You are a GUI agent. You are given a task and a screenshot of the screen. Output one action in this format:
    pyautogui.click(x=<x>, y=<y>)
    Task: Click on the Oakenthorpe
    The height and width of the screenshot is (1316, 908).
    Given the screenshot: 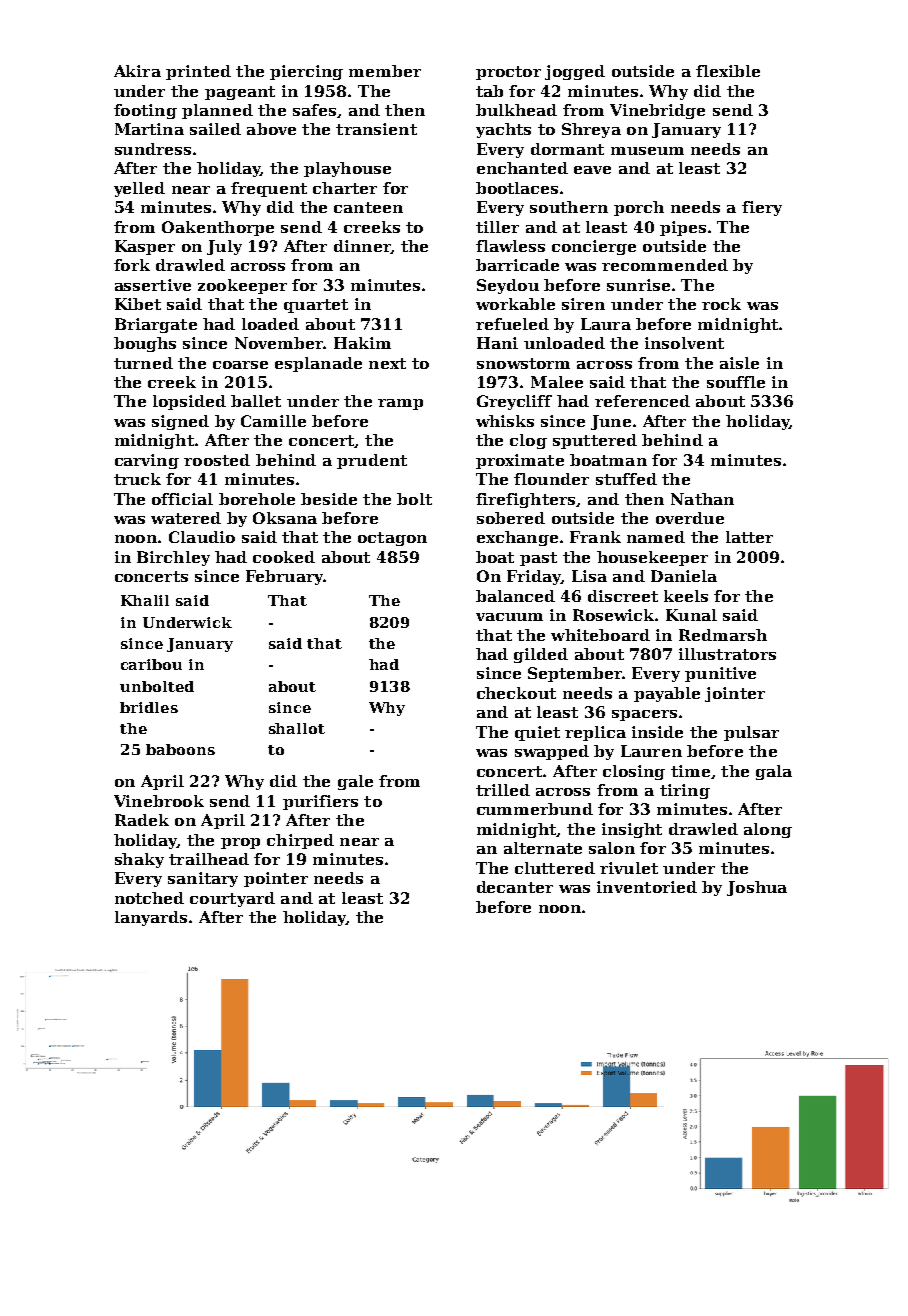 What is the action you would take?
    pyautogui.click(x=218, y=228)
